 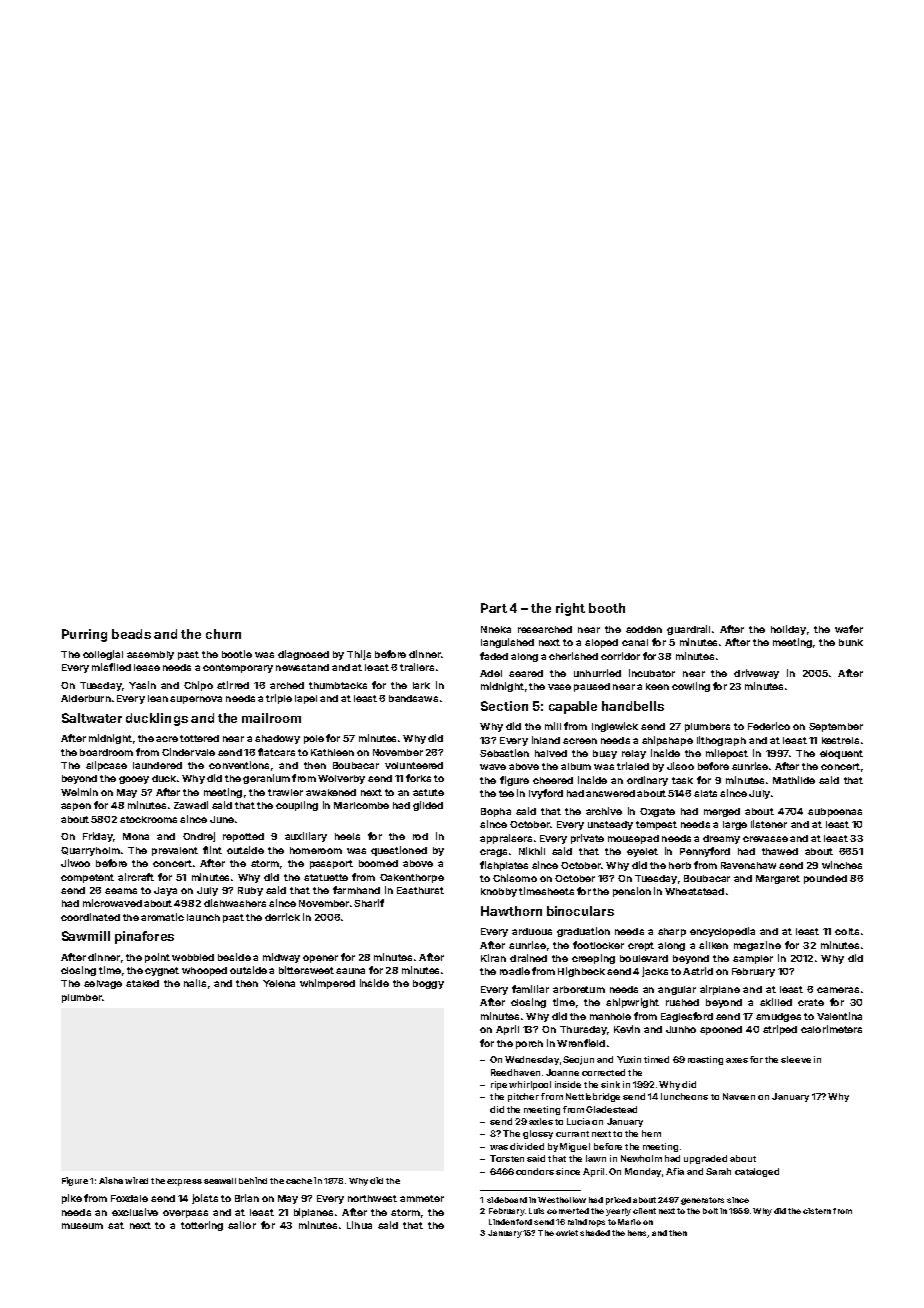 I want to click on binoculars, so click(x=580, y=911).
